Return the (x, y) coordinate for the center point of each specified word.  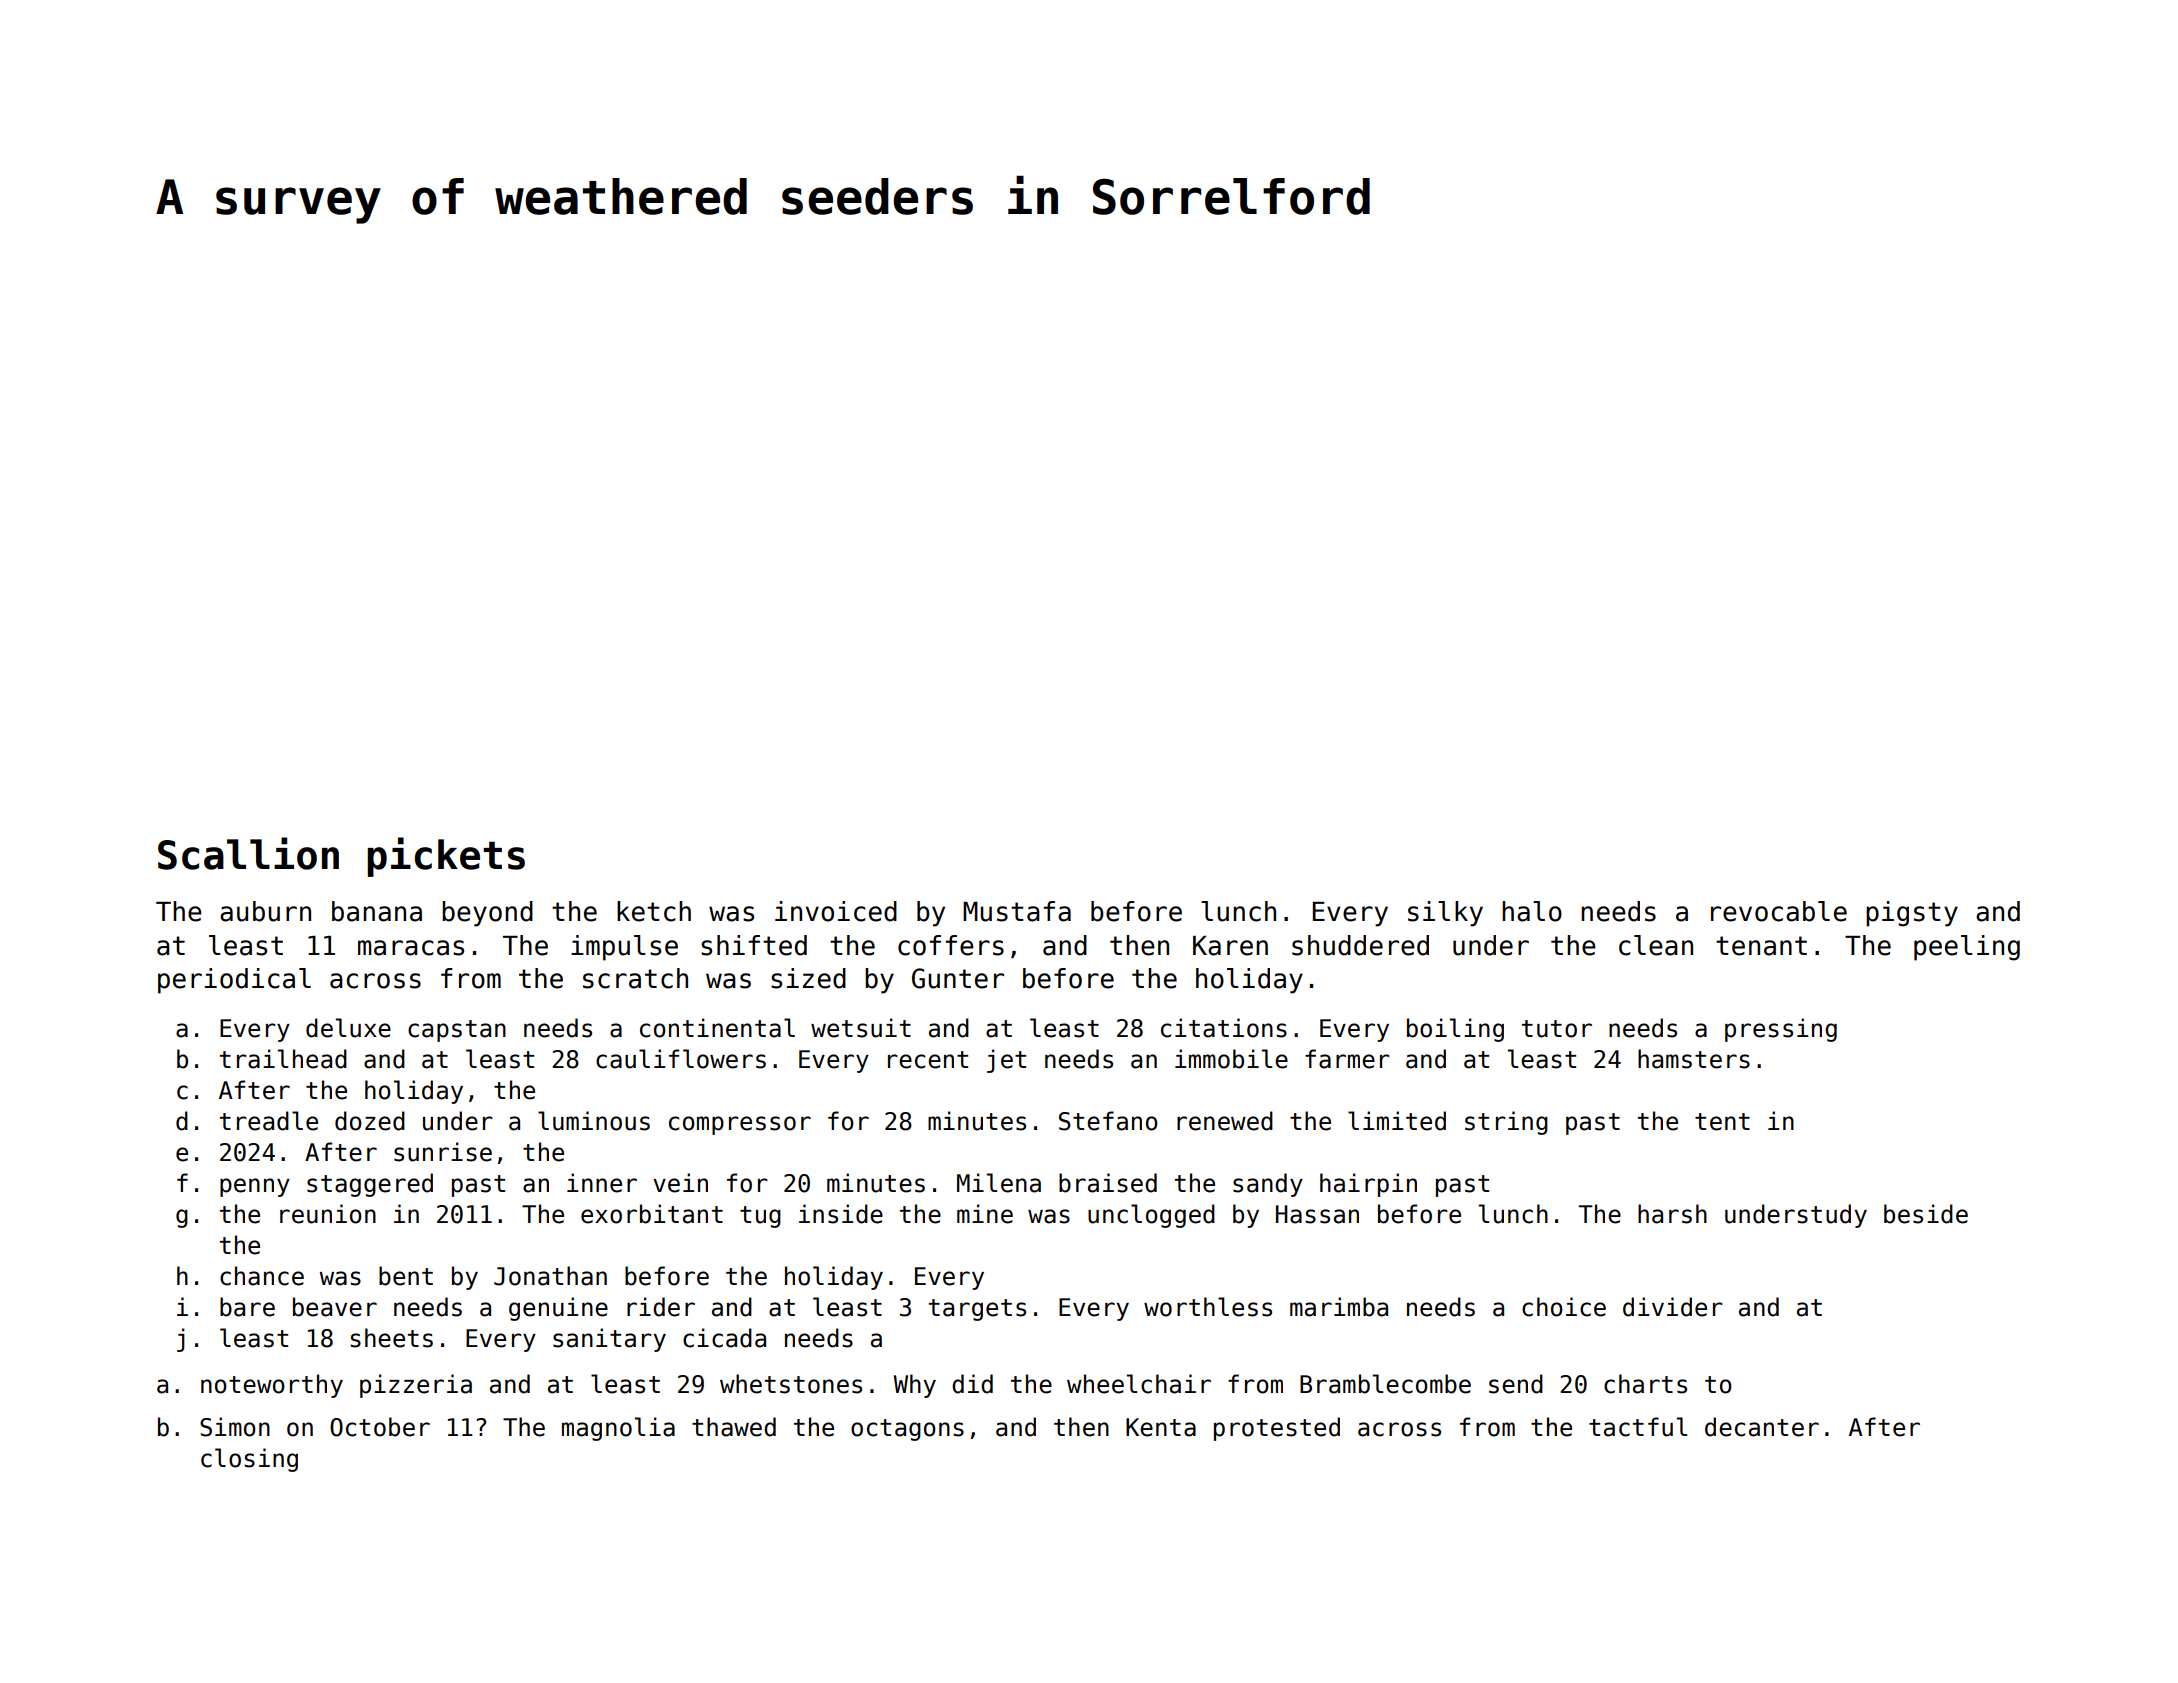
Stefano (1108, 1121)
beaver (335, 1307)
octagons (907, 1430)
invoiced (836, 911)
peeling (1967, 948)
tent (1722, 1122)
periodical (234, 981)
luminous (594, 1121)
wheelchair (1139, 1384)
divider (1673, 1307)
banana (377, 911)
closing (249, 1460)
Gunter (958, 978)
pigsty (1912, 914)
